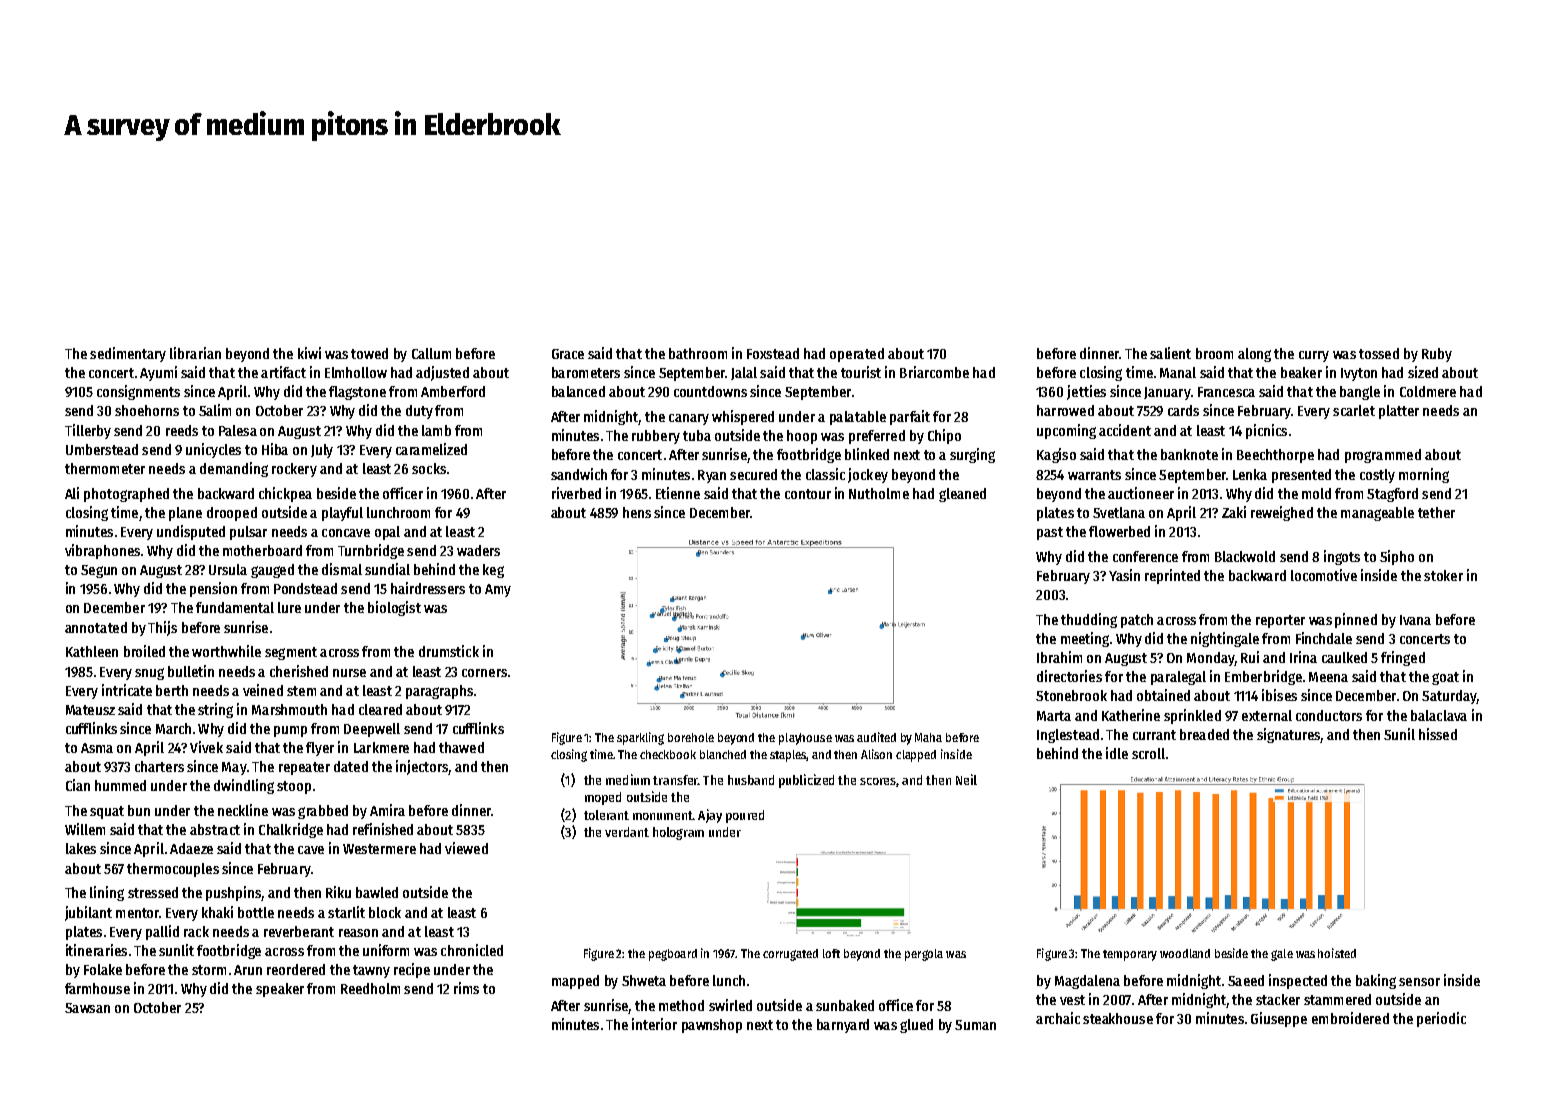  I want to click on gleaned, so click(962, 495).
